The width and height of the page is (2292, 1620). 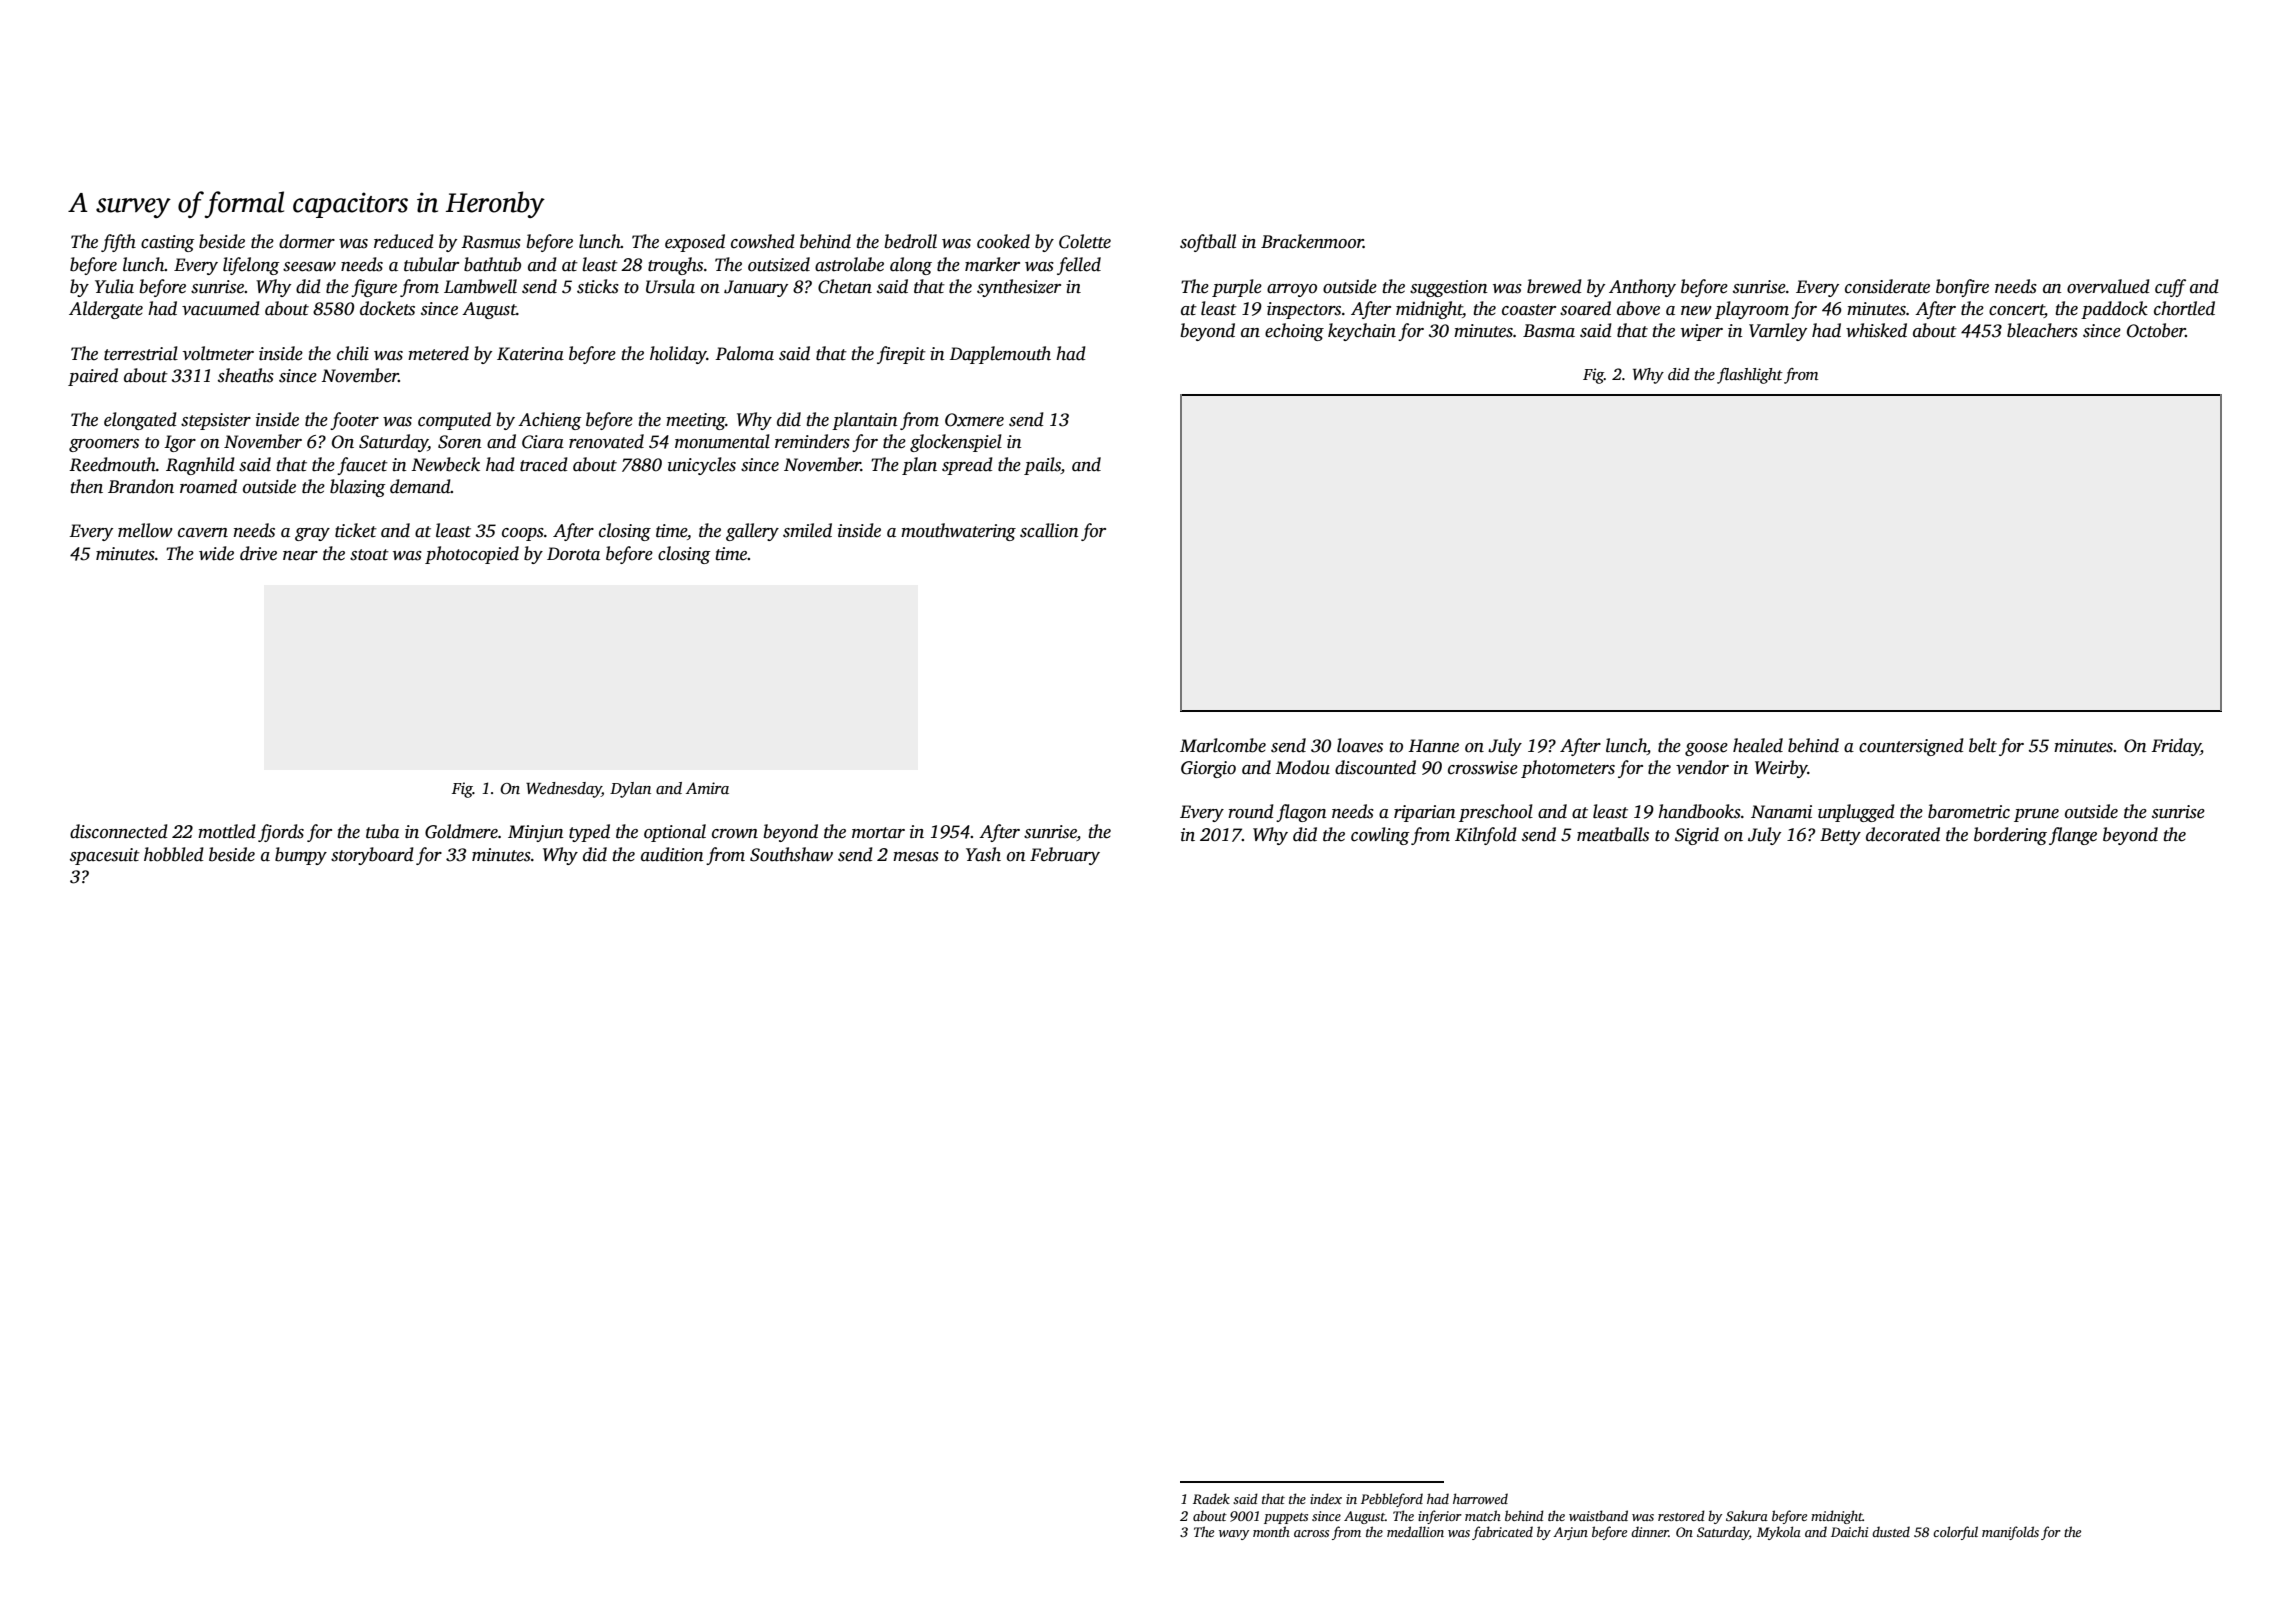 I want to click on scallion, so click(x=1049, y=530).
